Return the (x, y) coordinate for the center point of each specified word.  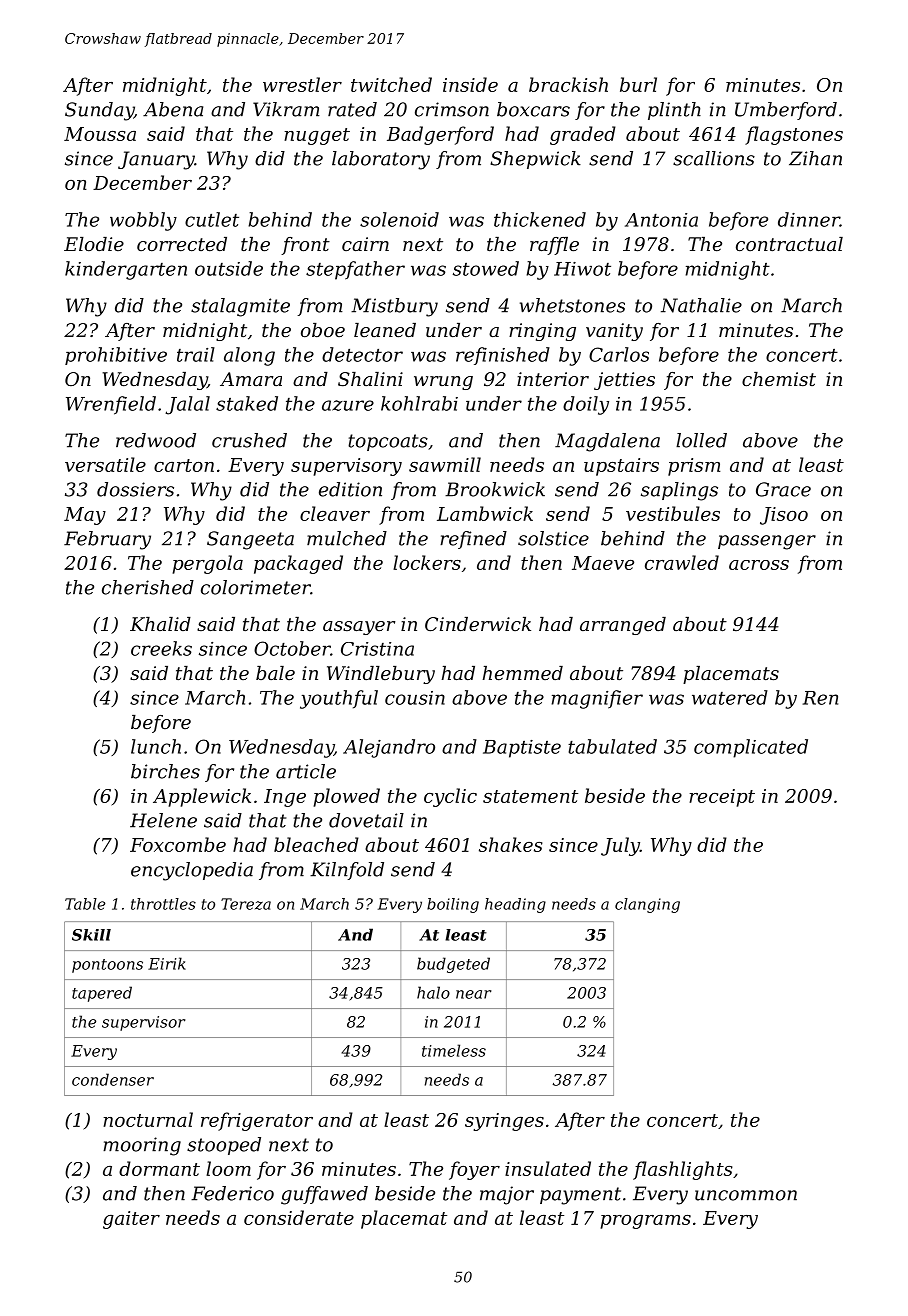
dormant (159, 1168)
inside (470, 84)
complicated (751, 748)
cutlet (212, 219)
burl (638, 84)
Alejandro (389, 748)
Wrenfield (111, 405)
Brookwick (495, 489)
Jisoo (784, 516)
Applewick (202, 797)
